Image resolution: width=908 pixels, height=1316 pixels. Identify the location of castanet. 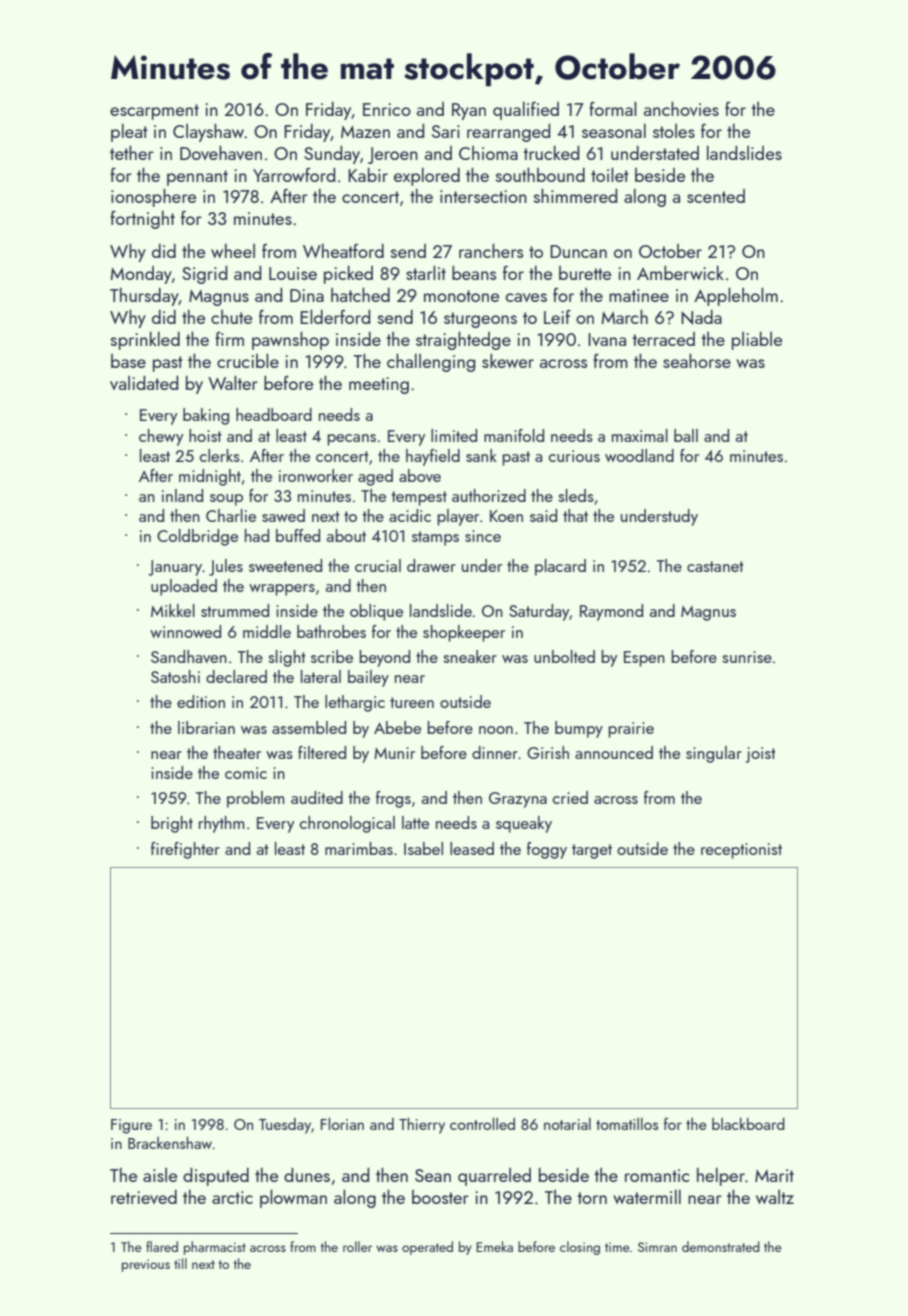
(715, 566).
